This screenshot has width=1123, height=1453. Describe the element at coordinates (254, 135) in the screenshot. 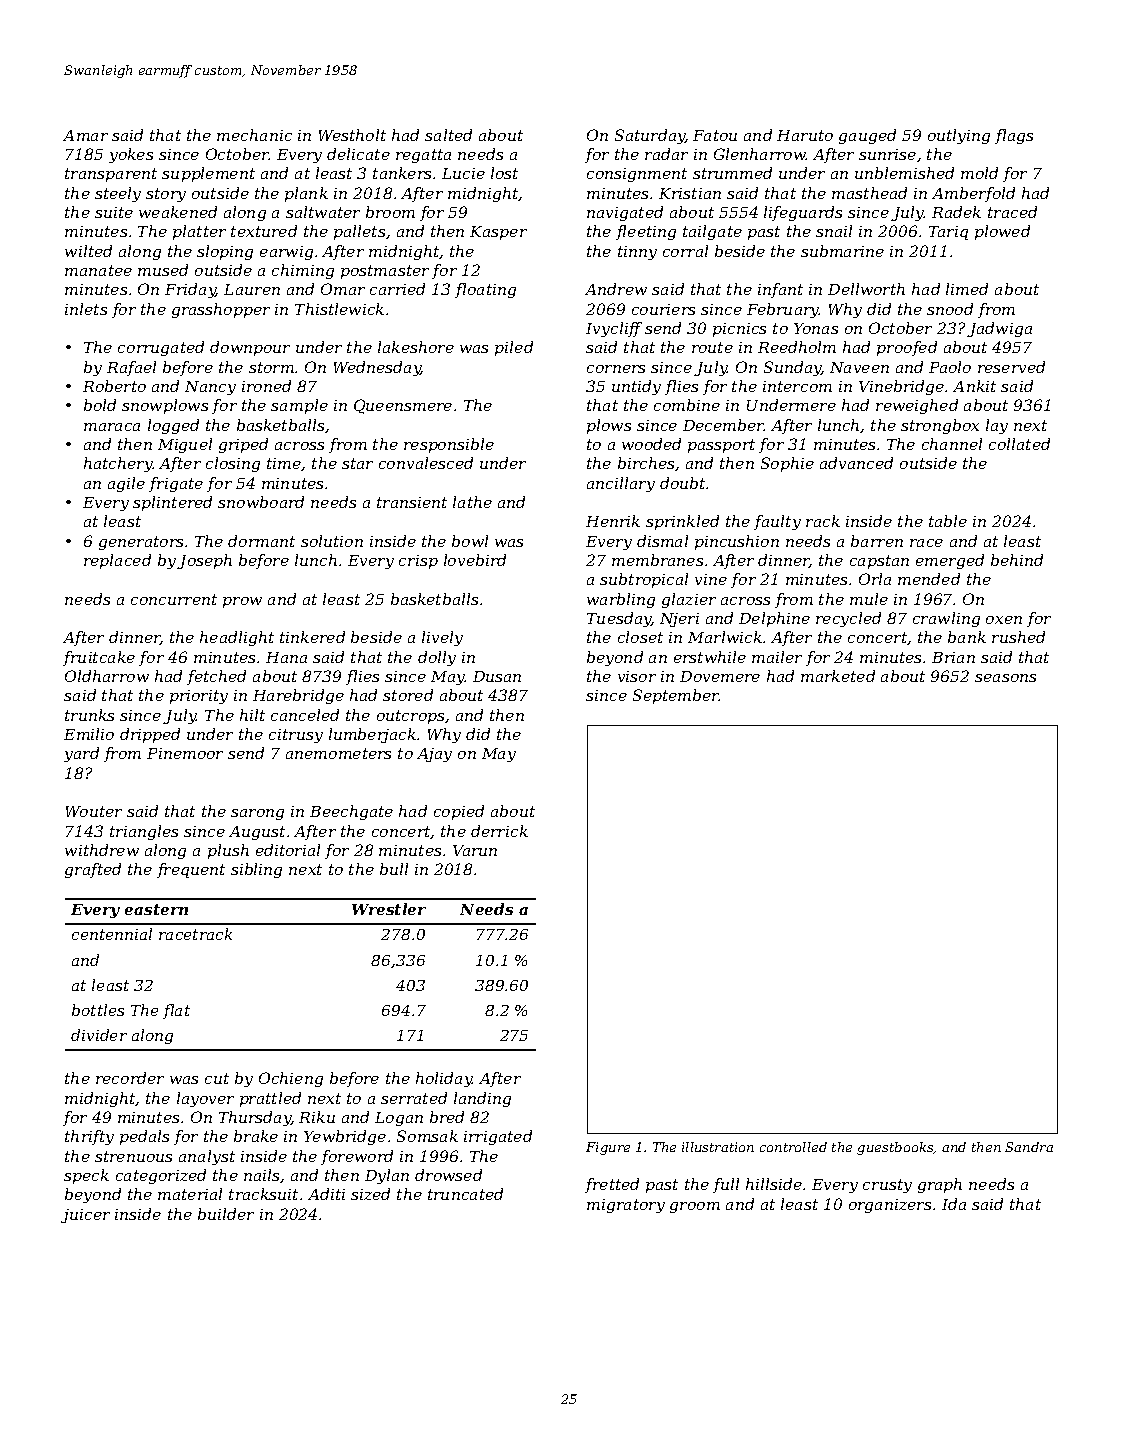

I see `mechanic` at that location.
